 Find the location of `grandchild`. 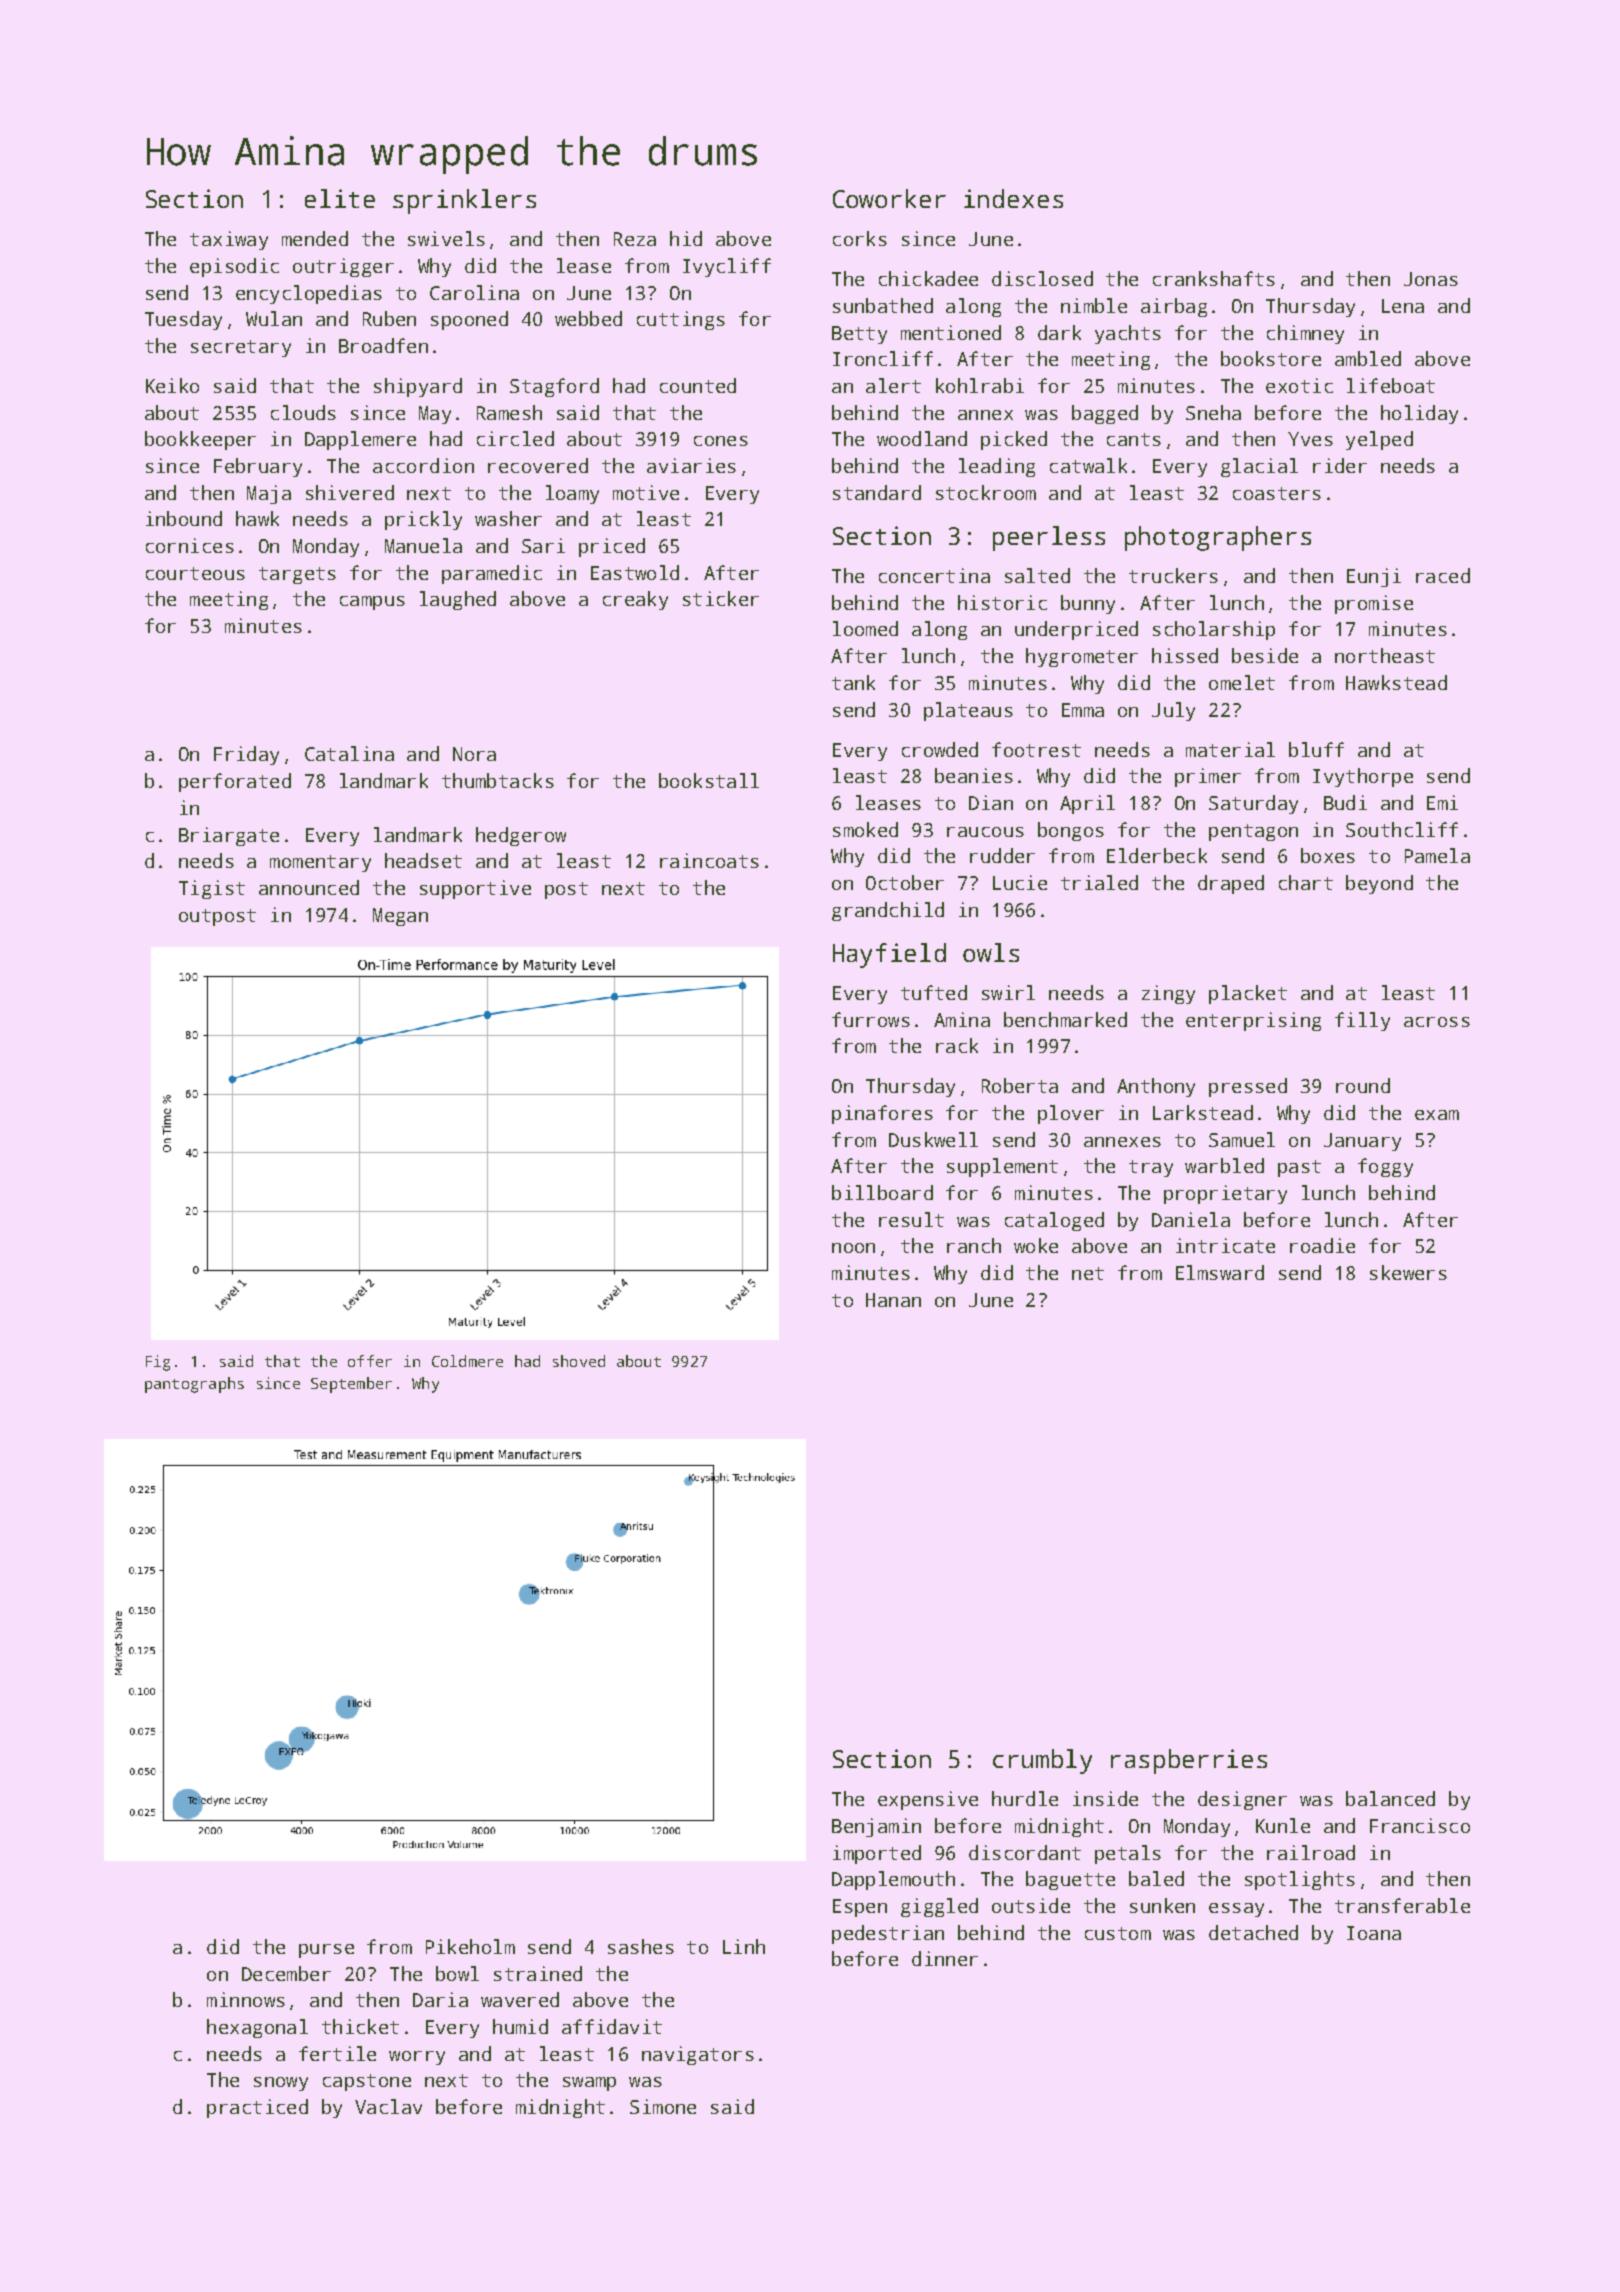

grandchild is located at coordinates (888, 911).
